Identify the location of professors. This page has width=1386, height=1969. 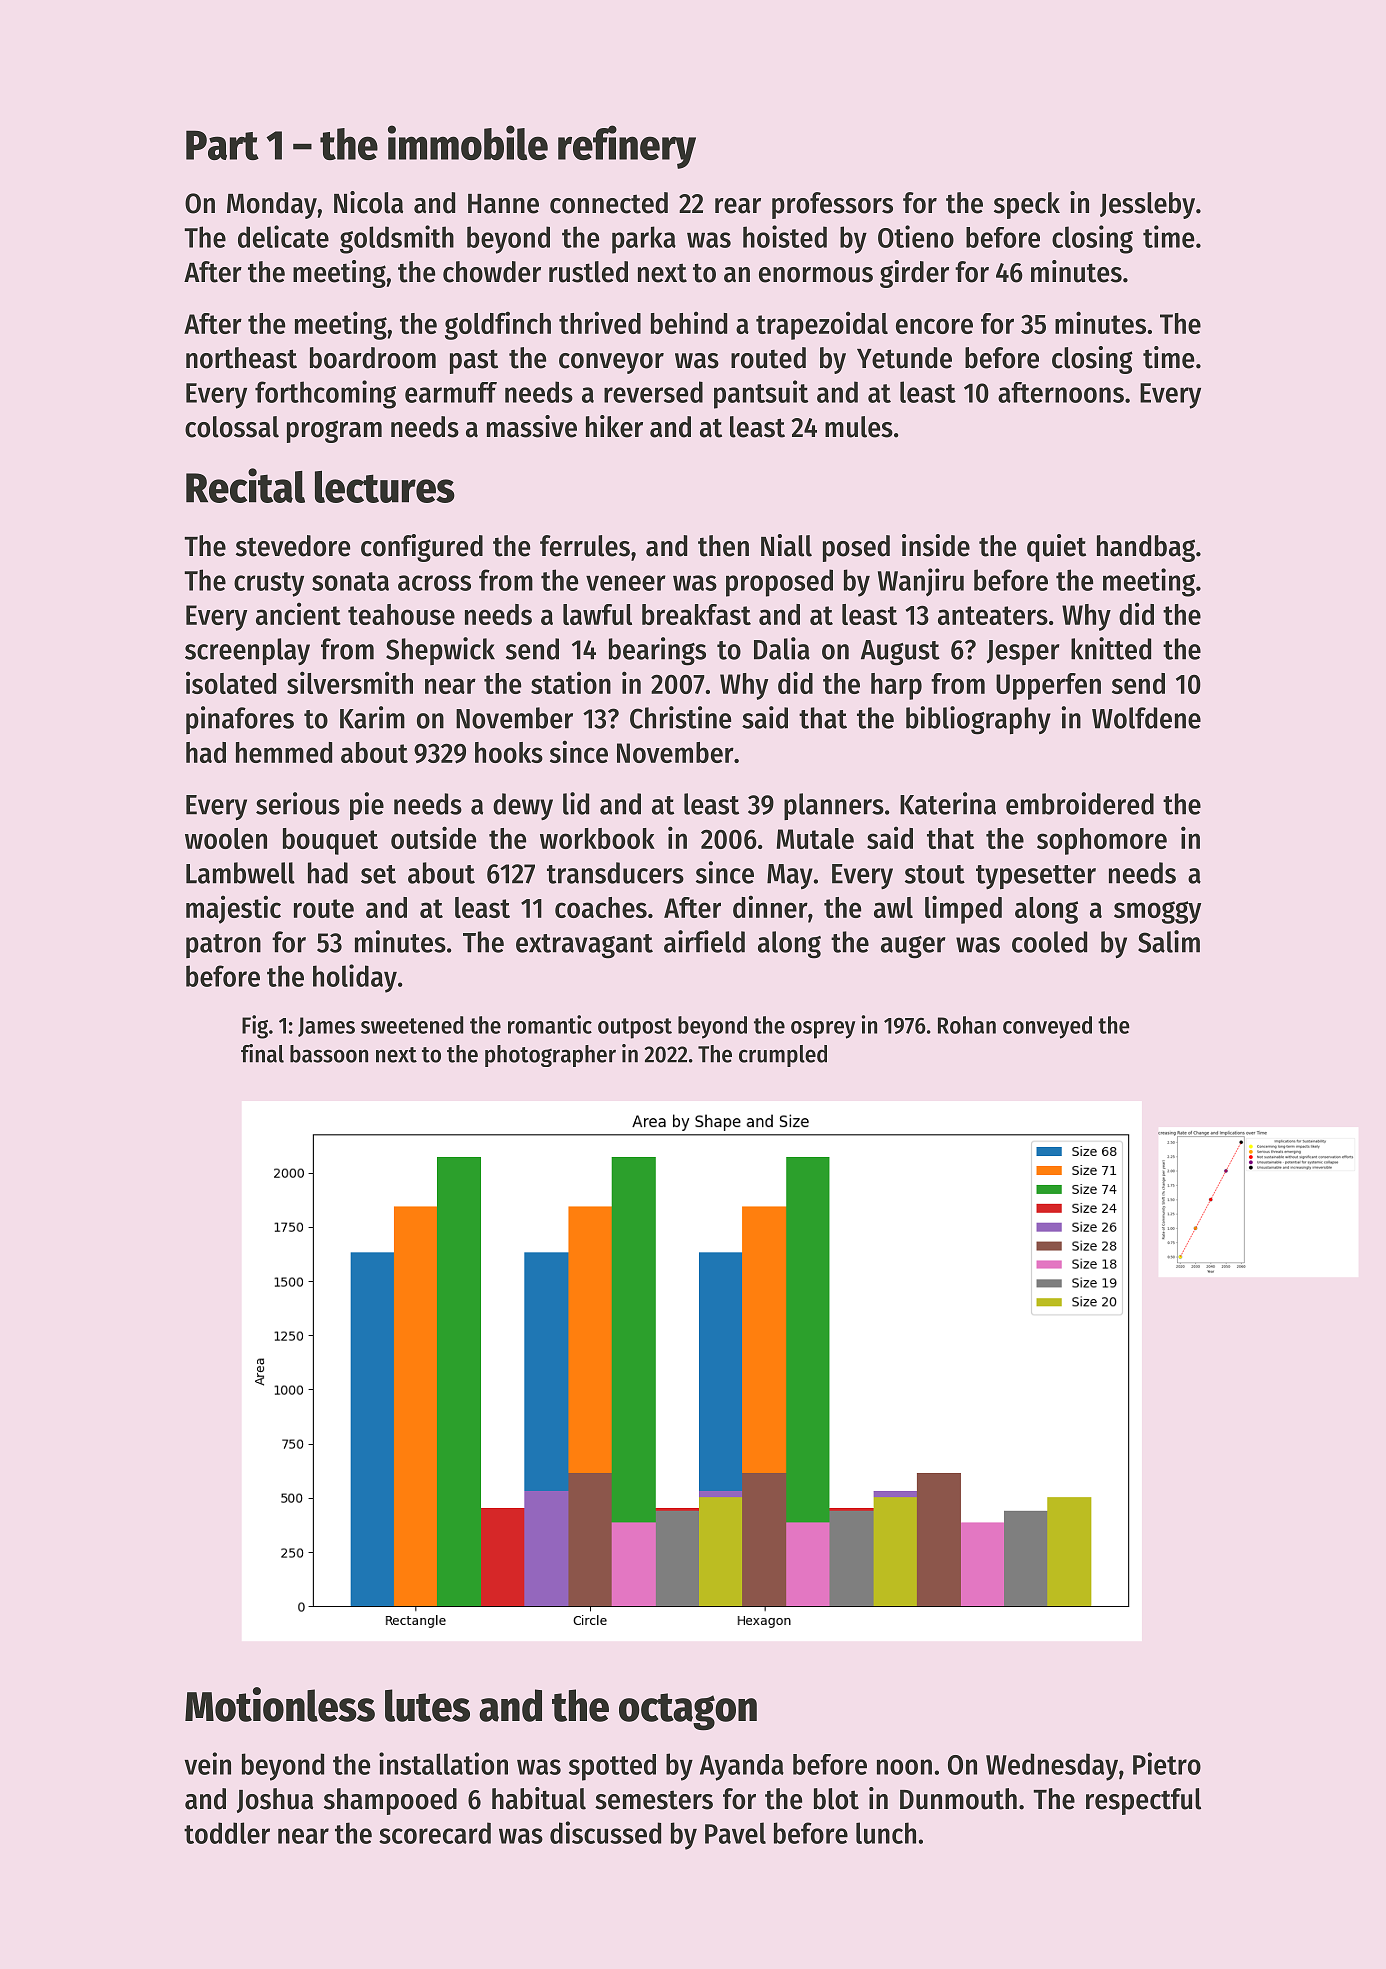
(832, 205).
